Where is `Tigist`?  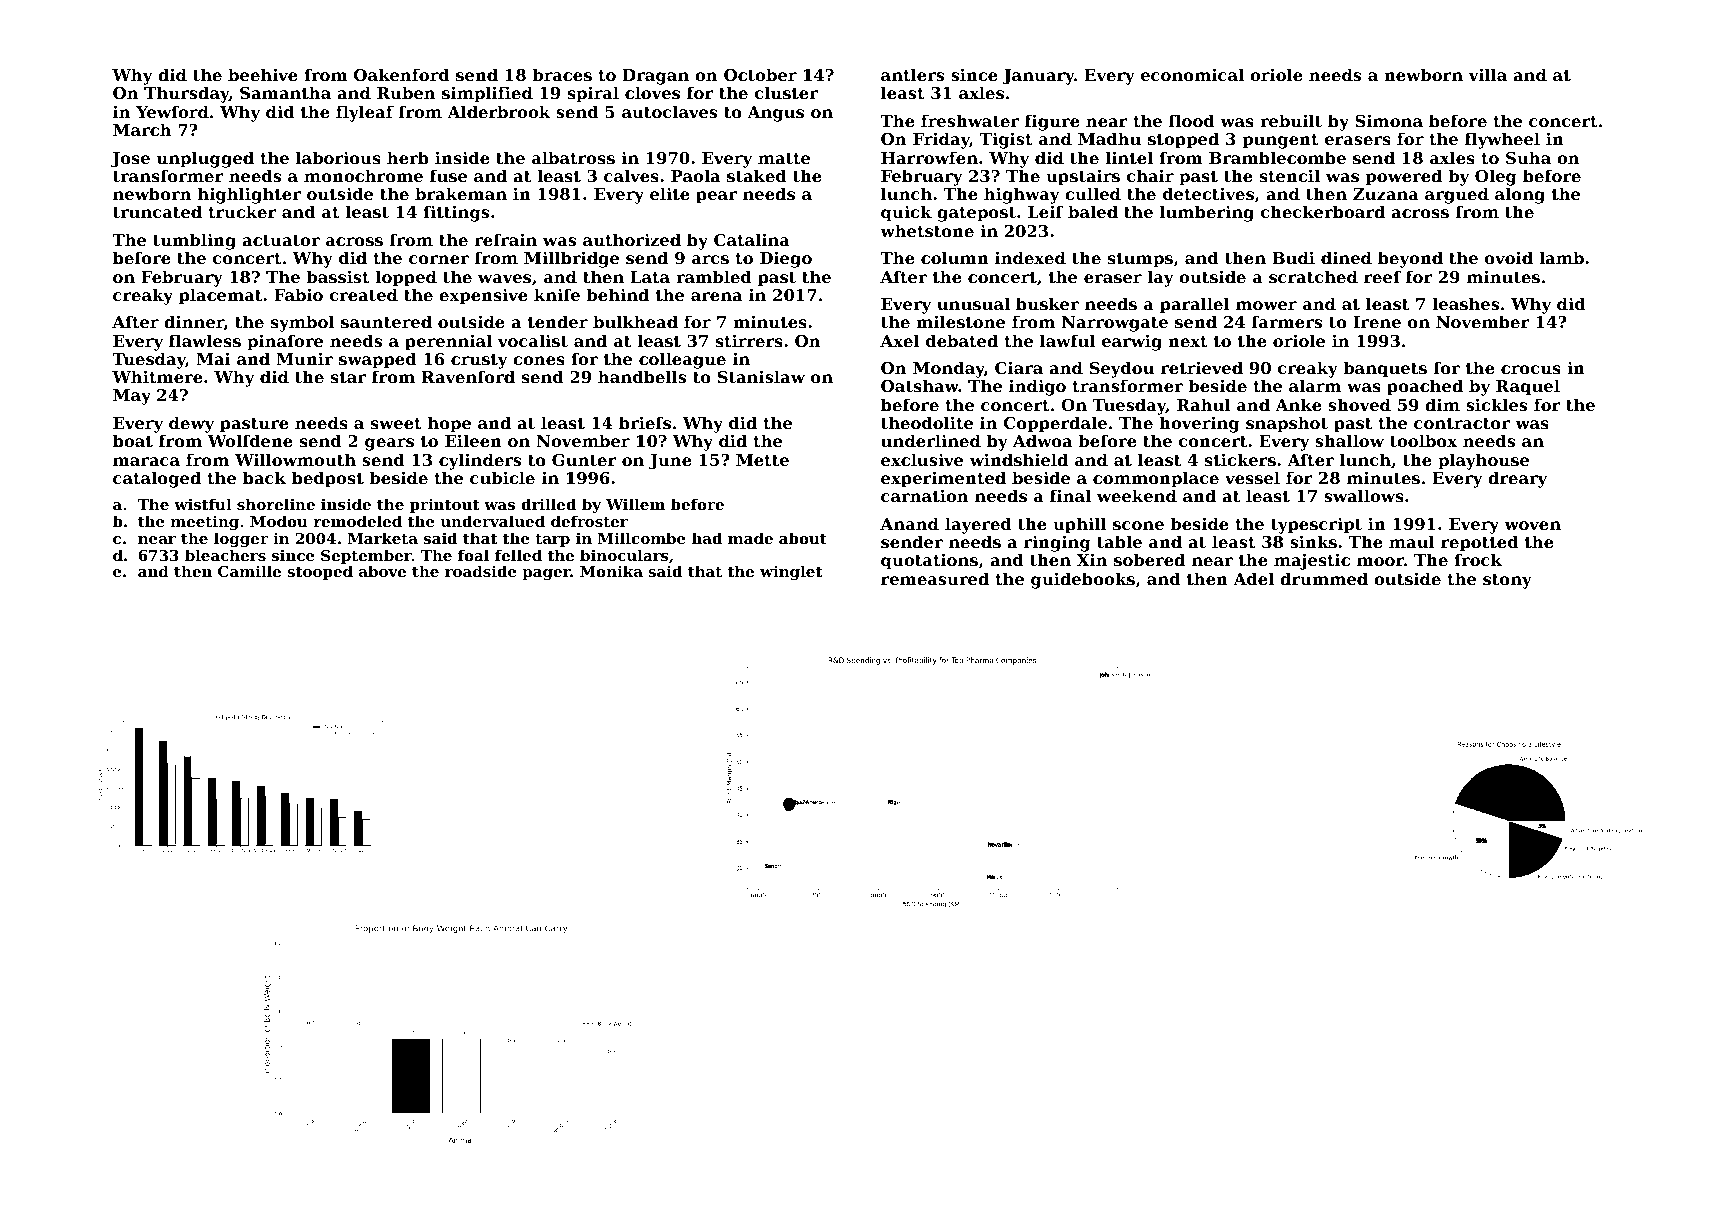
Tigist is located at coordinates (1006, 140).
